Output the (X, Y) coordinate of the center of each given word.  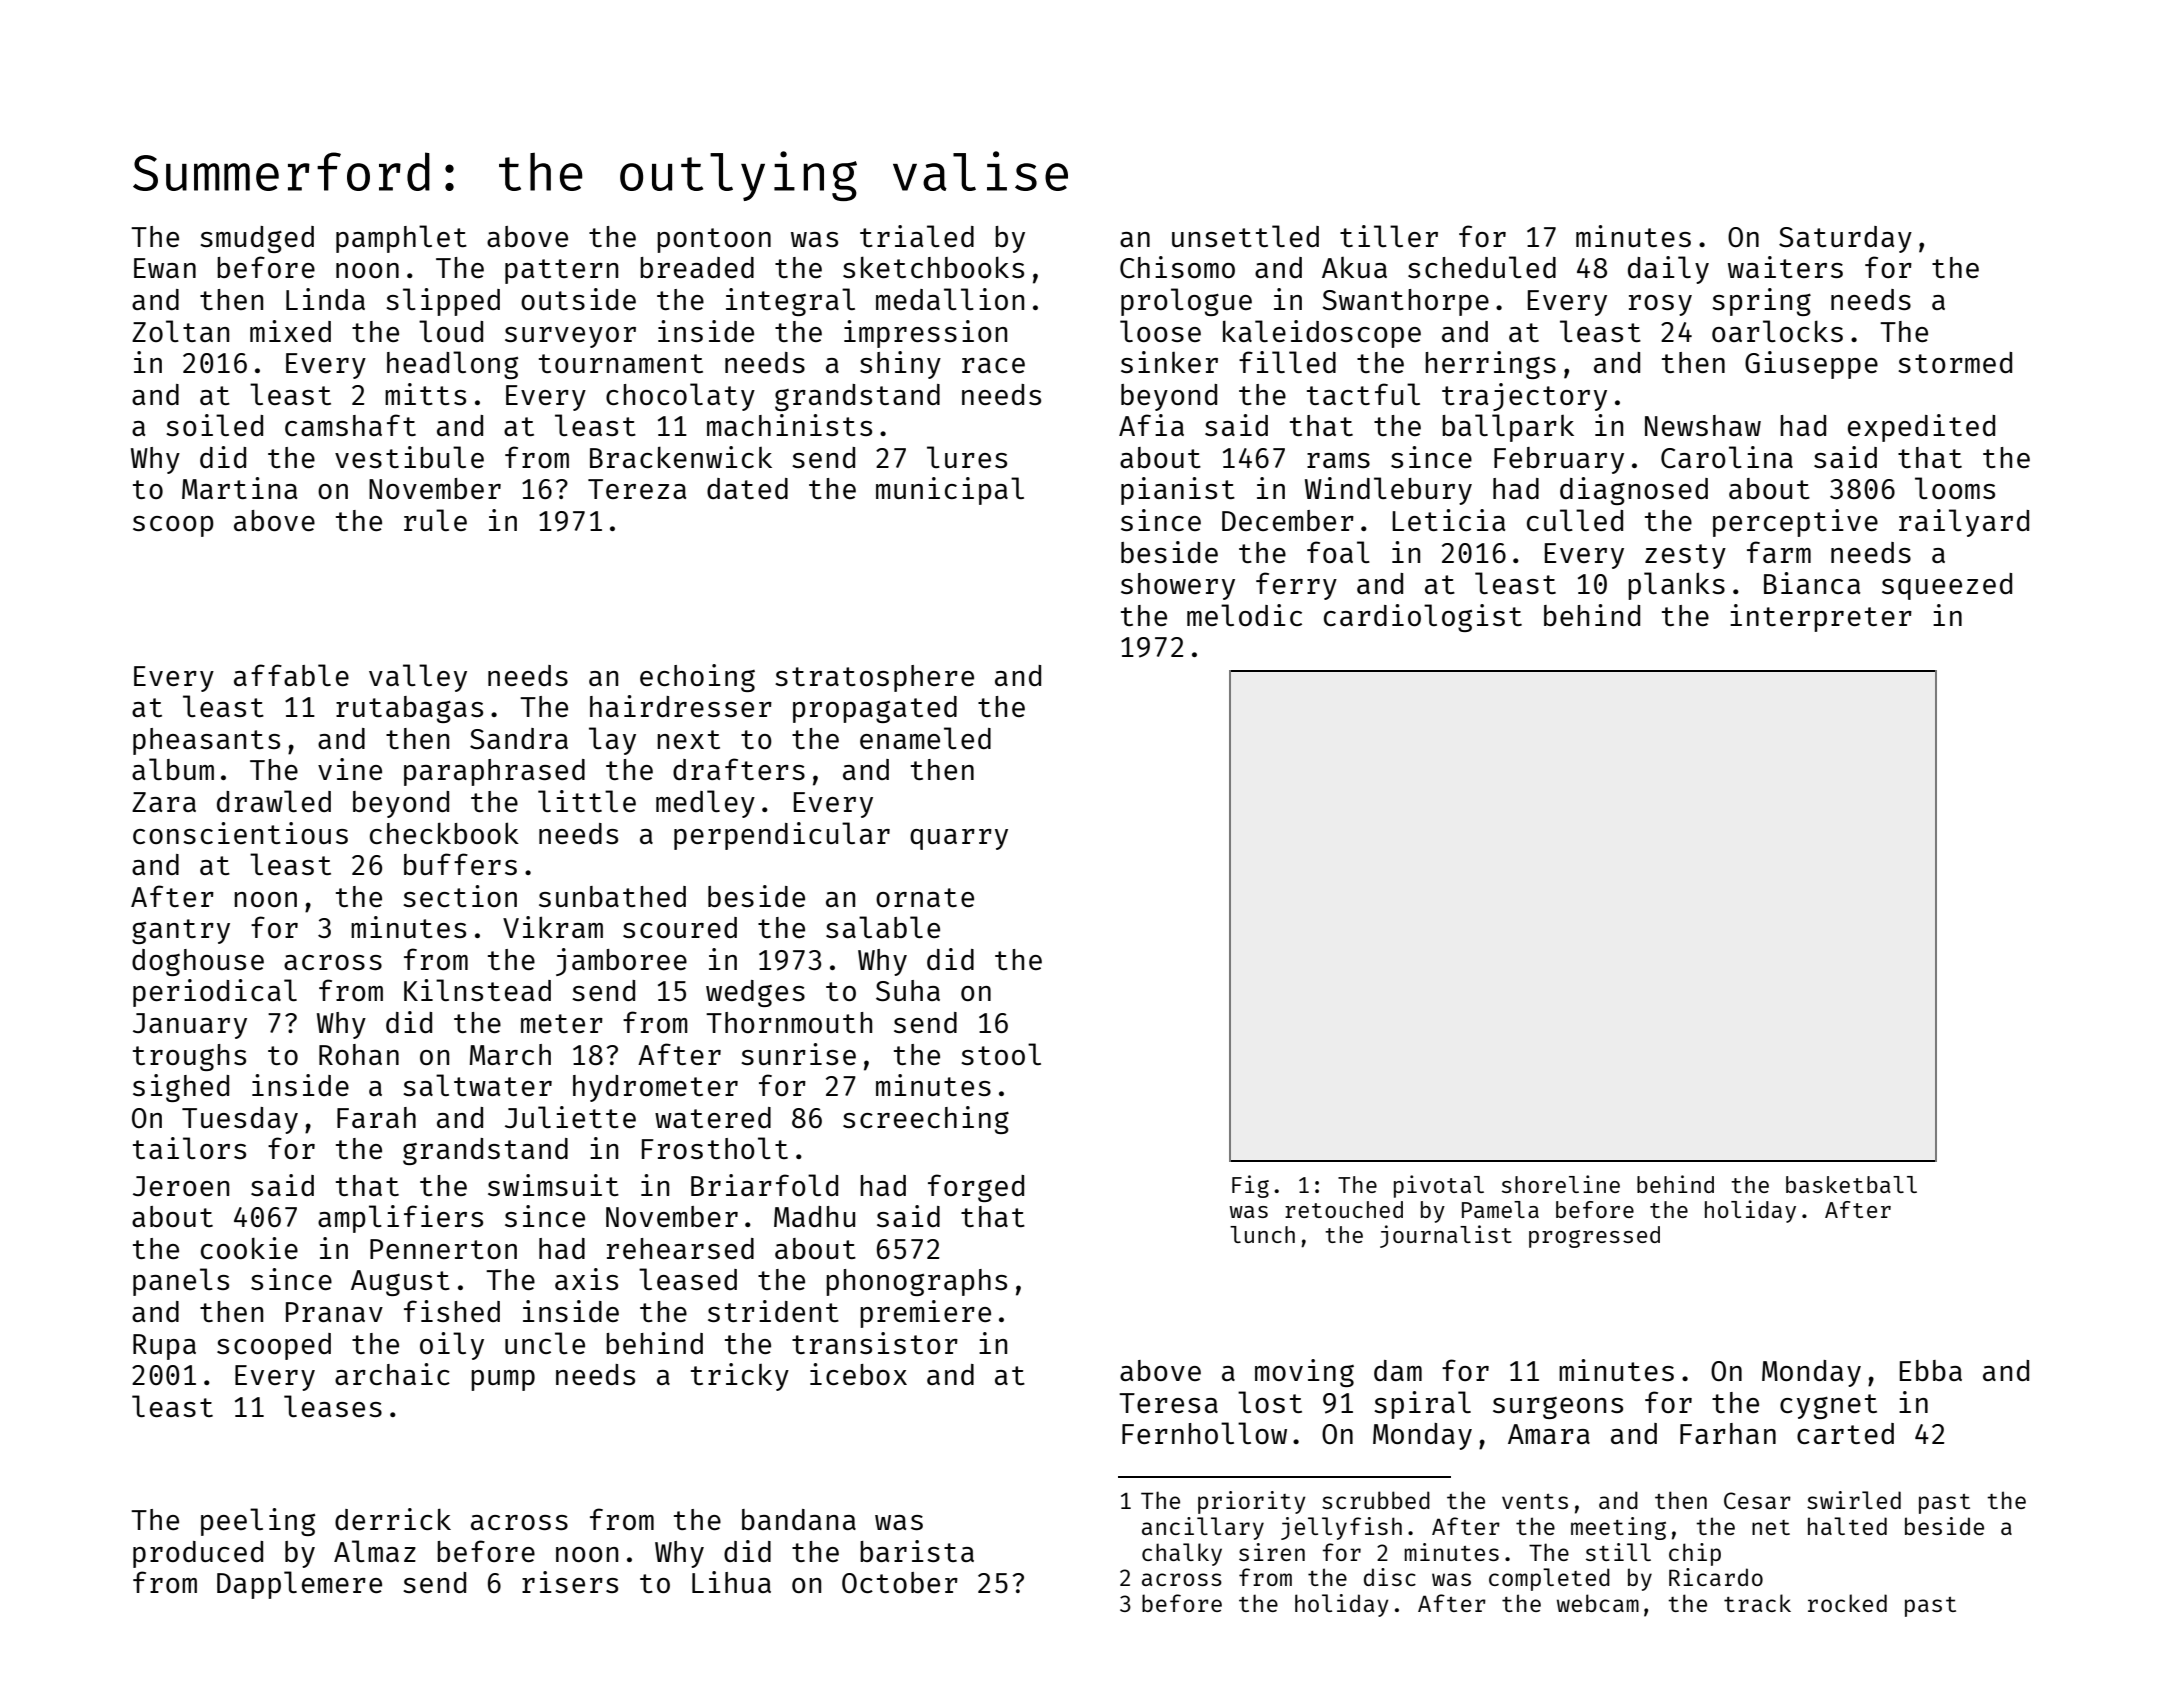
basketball (1851, 1184)
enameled (925, 738)
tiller (1389, 236)
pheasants (206, 741)
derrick (393, 1519)
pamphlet (401, 239)
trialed (917, 236)
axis (586, 1279)
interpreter (1821, 618)
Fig (1250, 1186)
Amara (1549, 1434)
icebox (858, 1374)
